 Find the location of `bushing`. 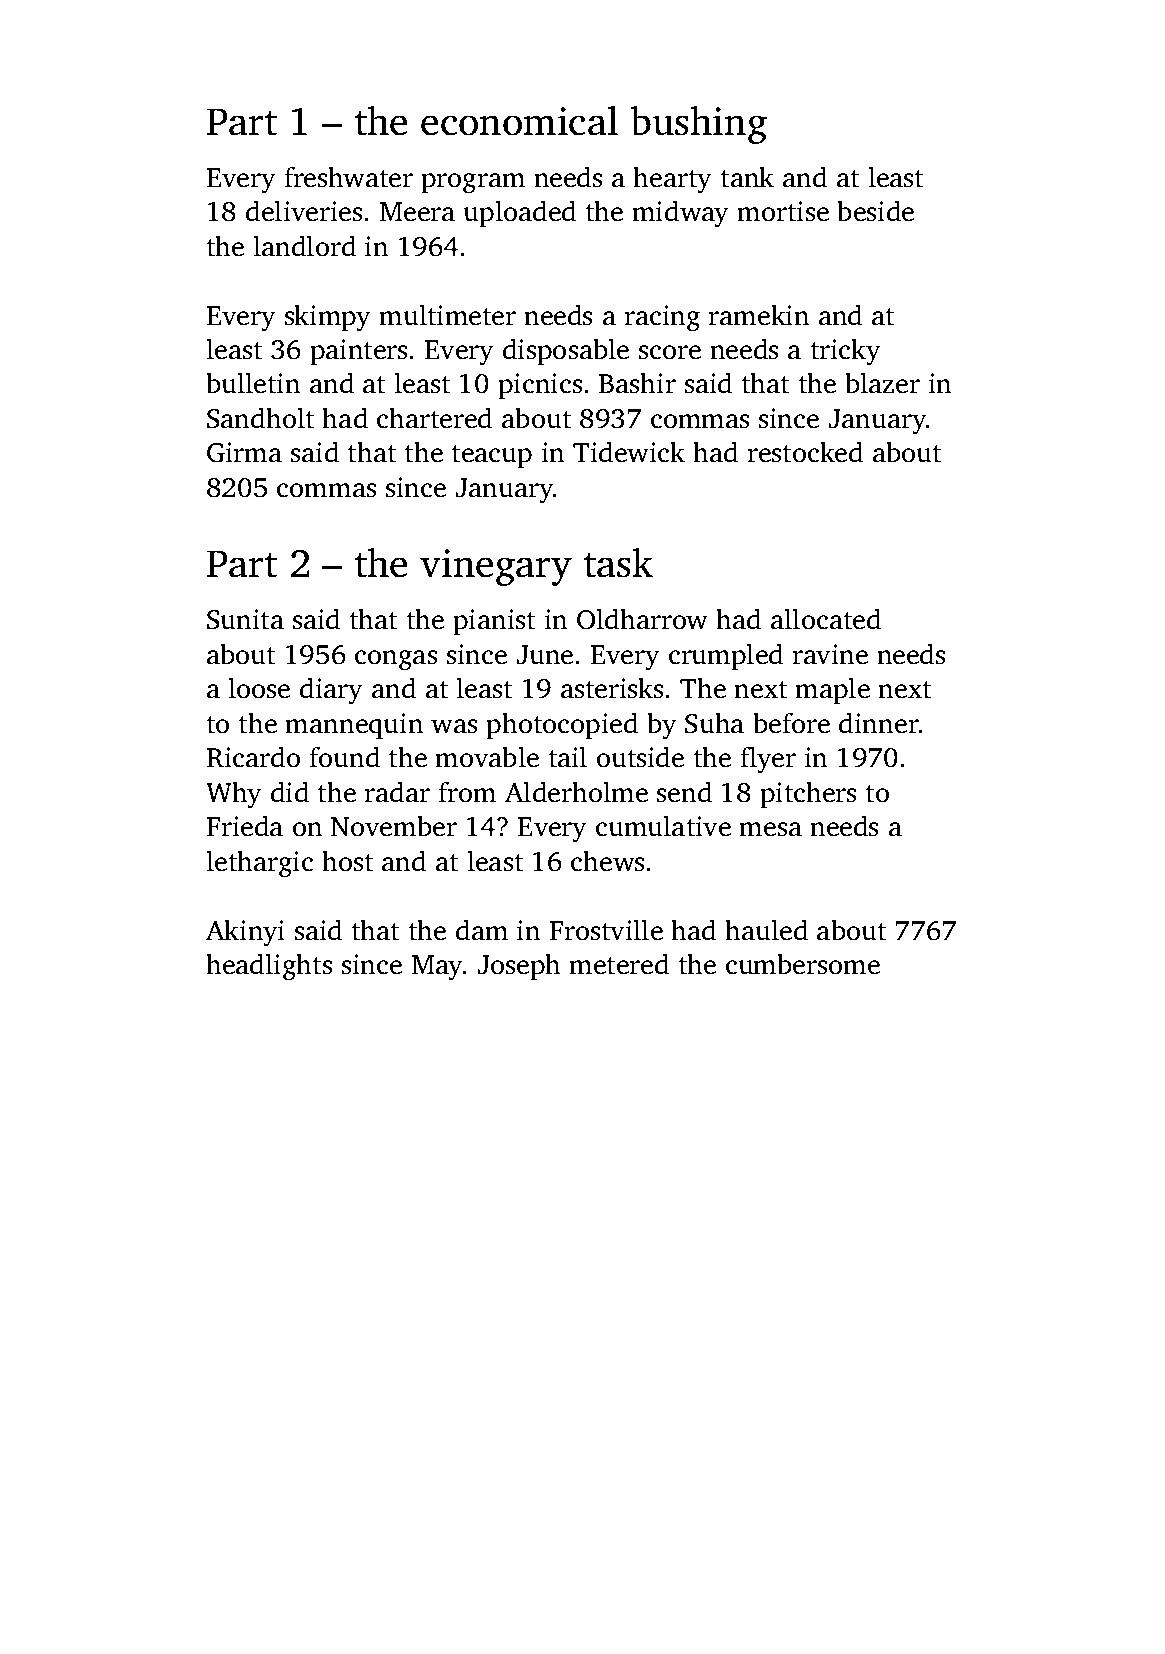

bushing is located at coordinates (698, 125).
